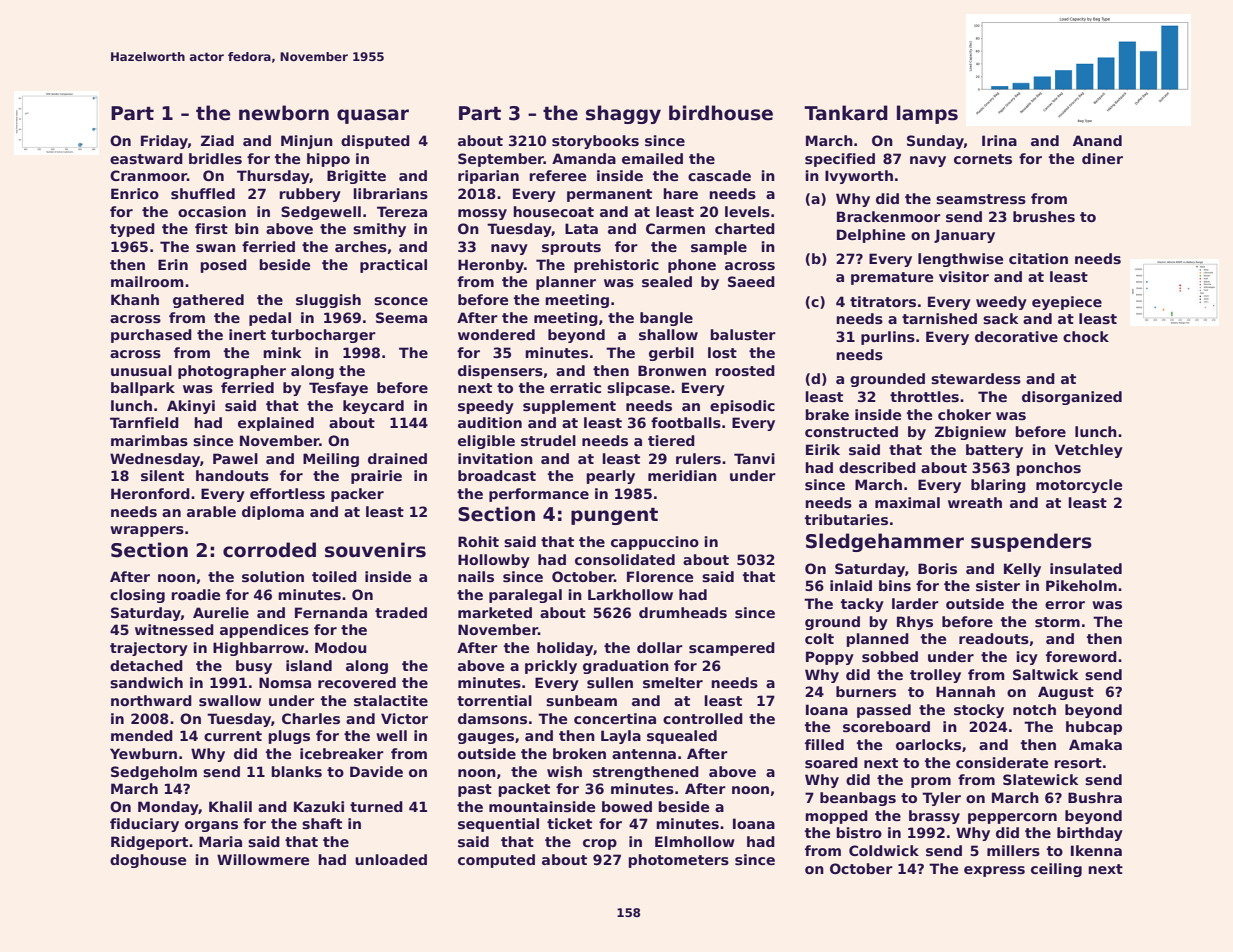 The image size is (1233, 952). I want to click on crop, so click(600, 844).
